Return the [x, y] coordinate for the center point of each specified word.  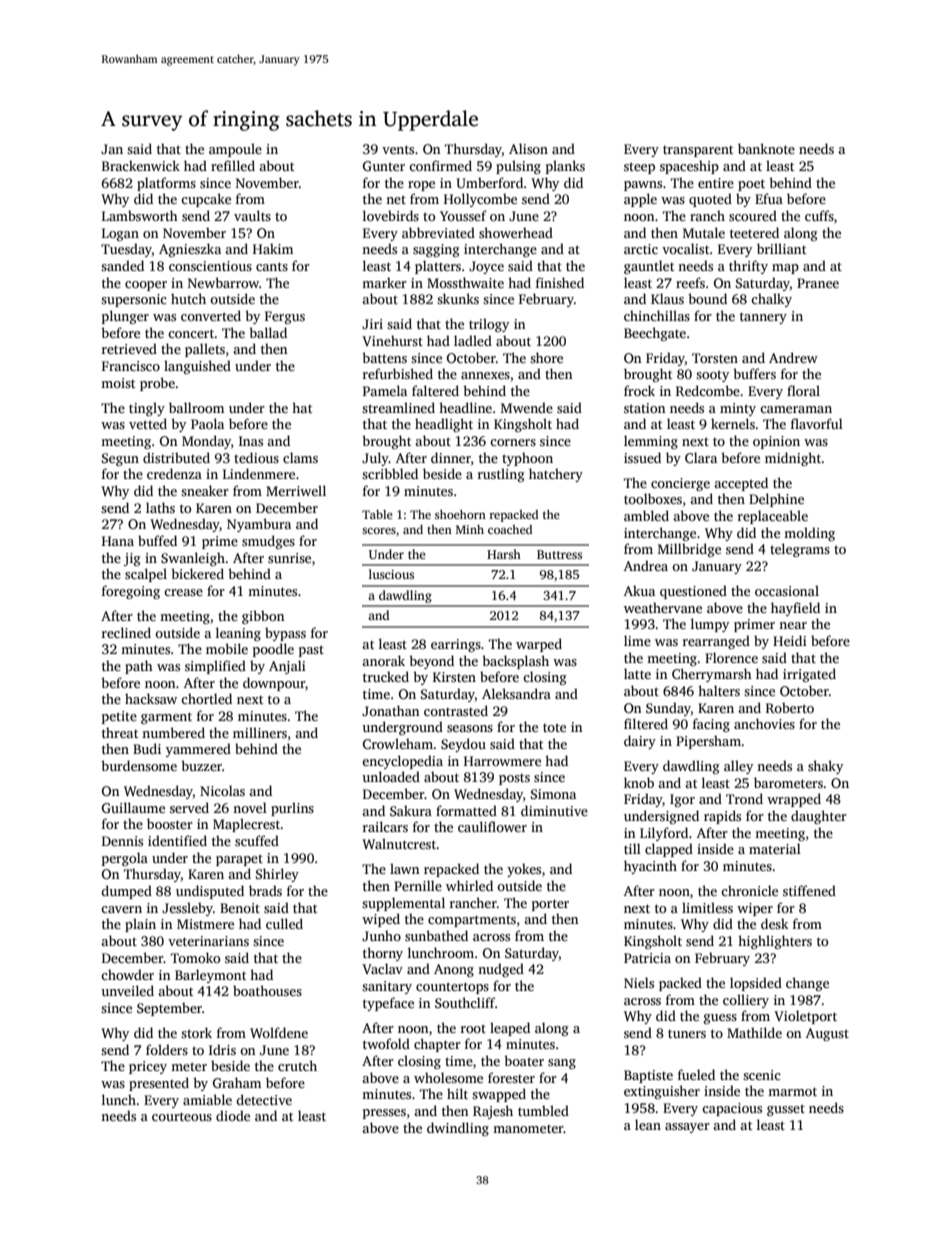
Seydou [463, 745]
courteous [182, 1116]
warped [539, 645]
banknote [766, 148]
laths [160, 507]
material [775, 848]
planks [565, 167]
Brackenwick [141, 165]
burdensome [139, 765]
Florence [731, 657]
